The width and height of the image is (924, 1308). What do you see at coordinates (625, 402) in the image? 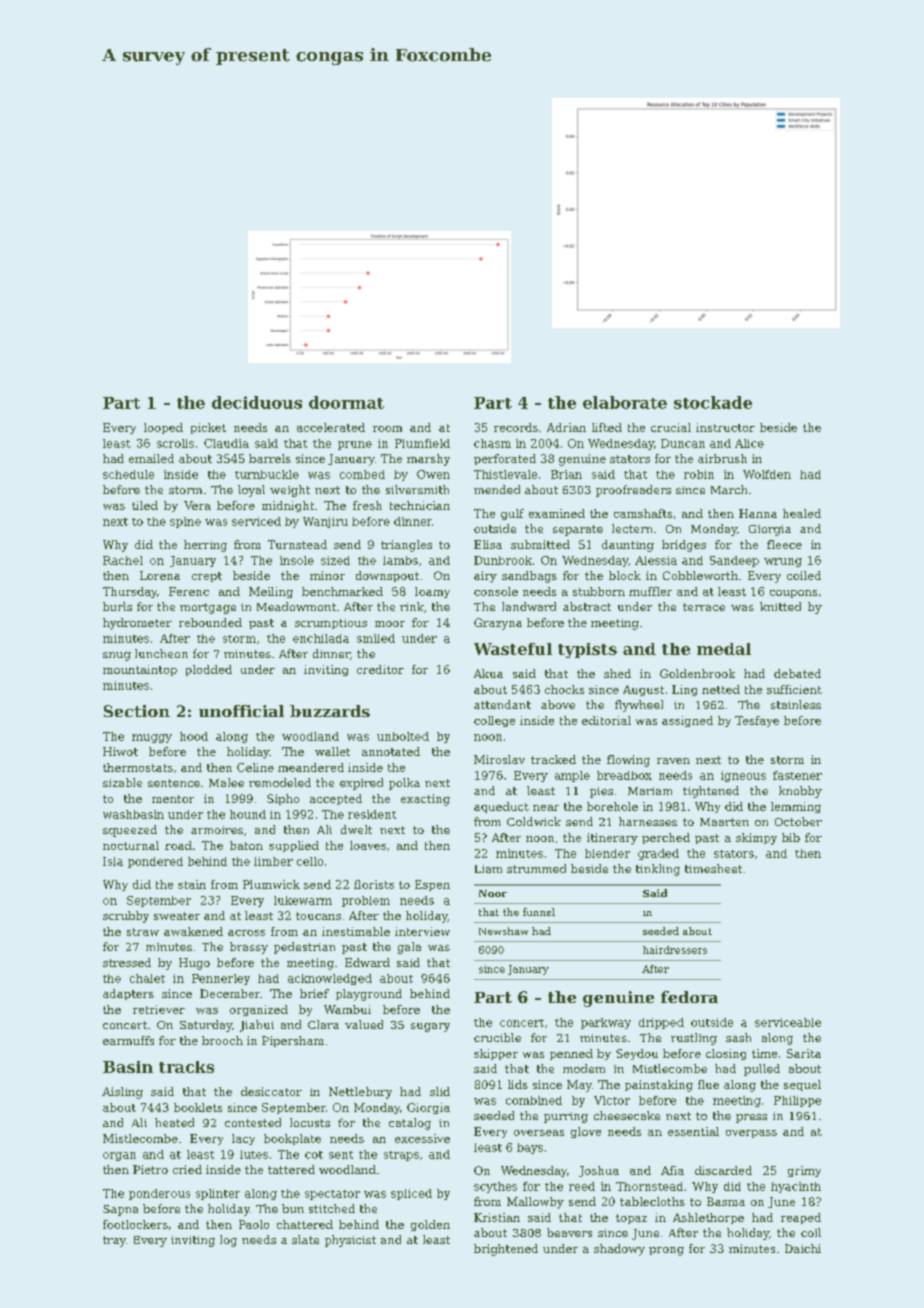
I see `elaborate` at bounding box center [625, 402].
